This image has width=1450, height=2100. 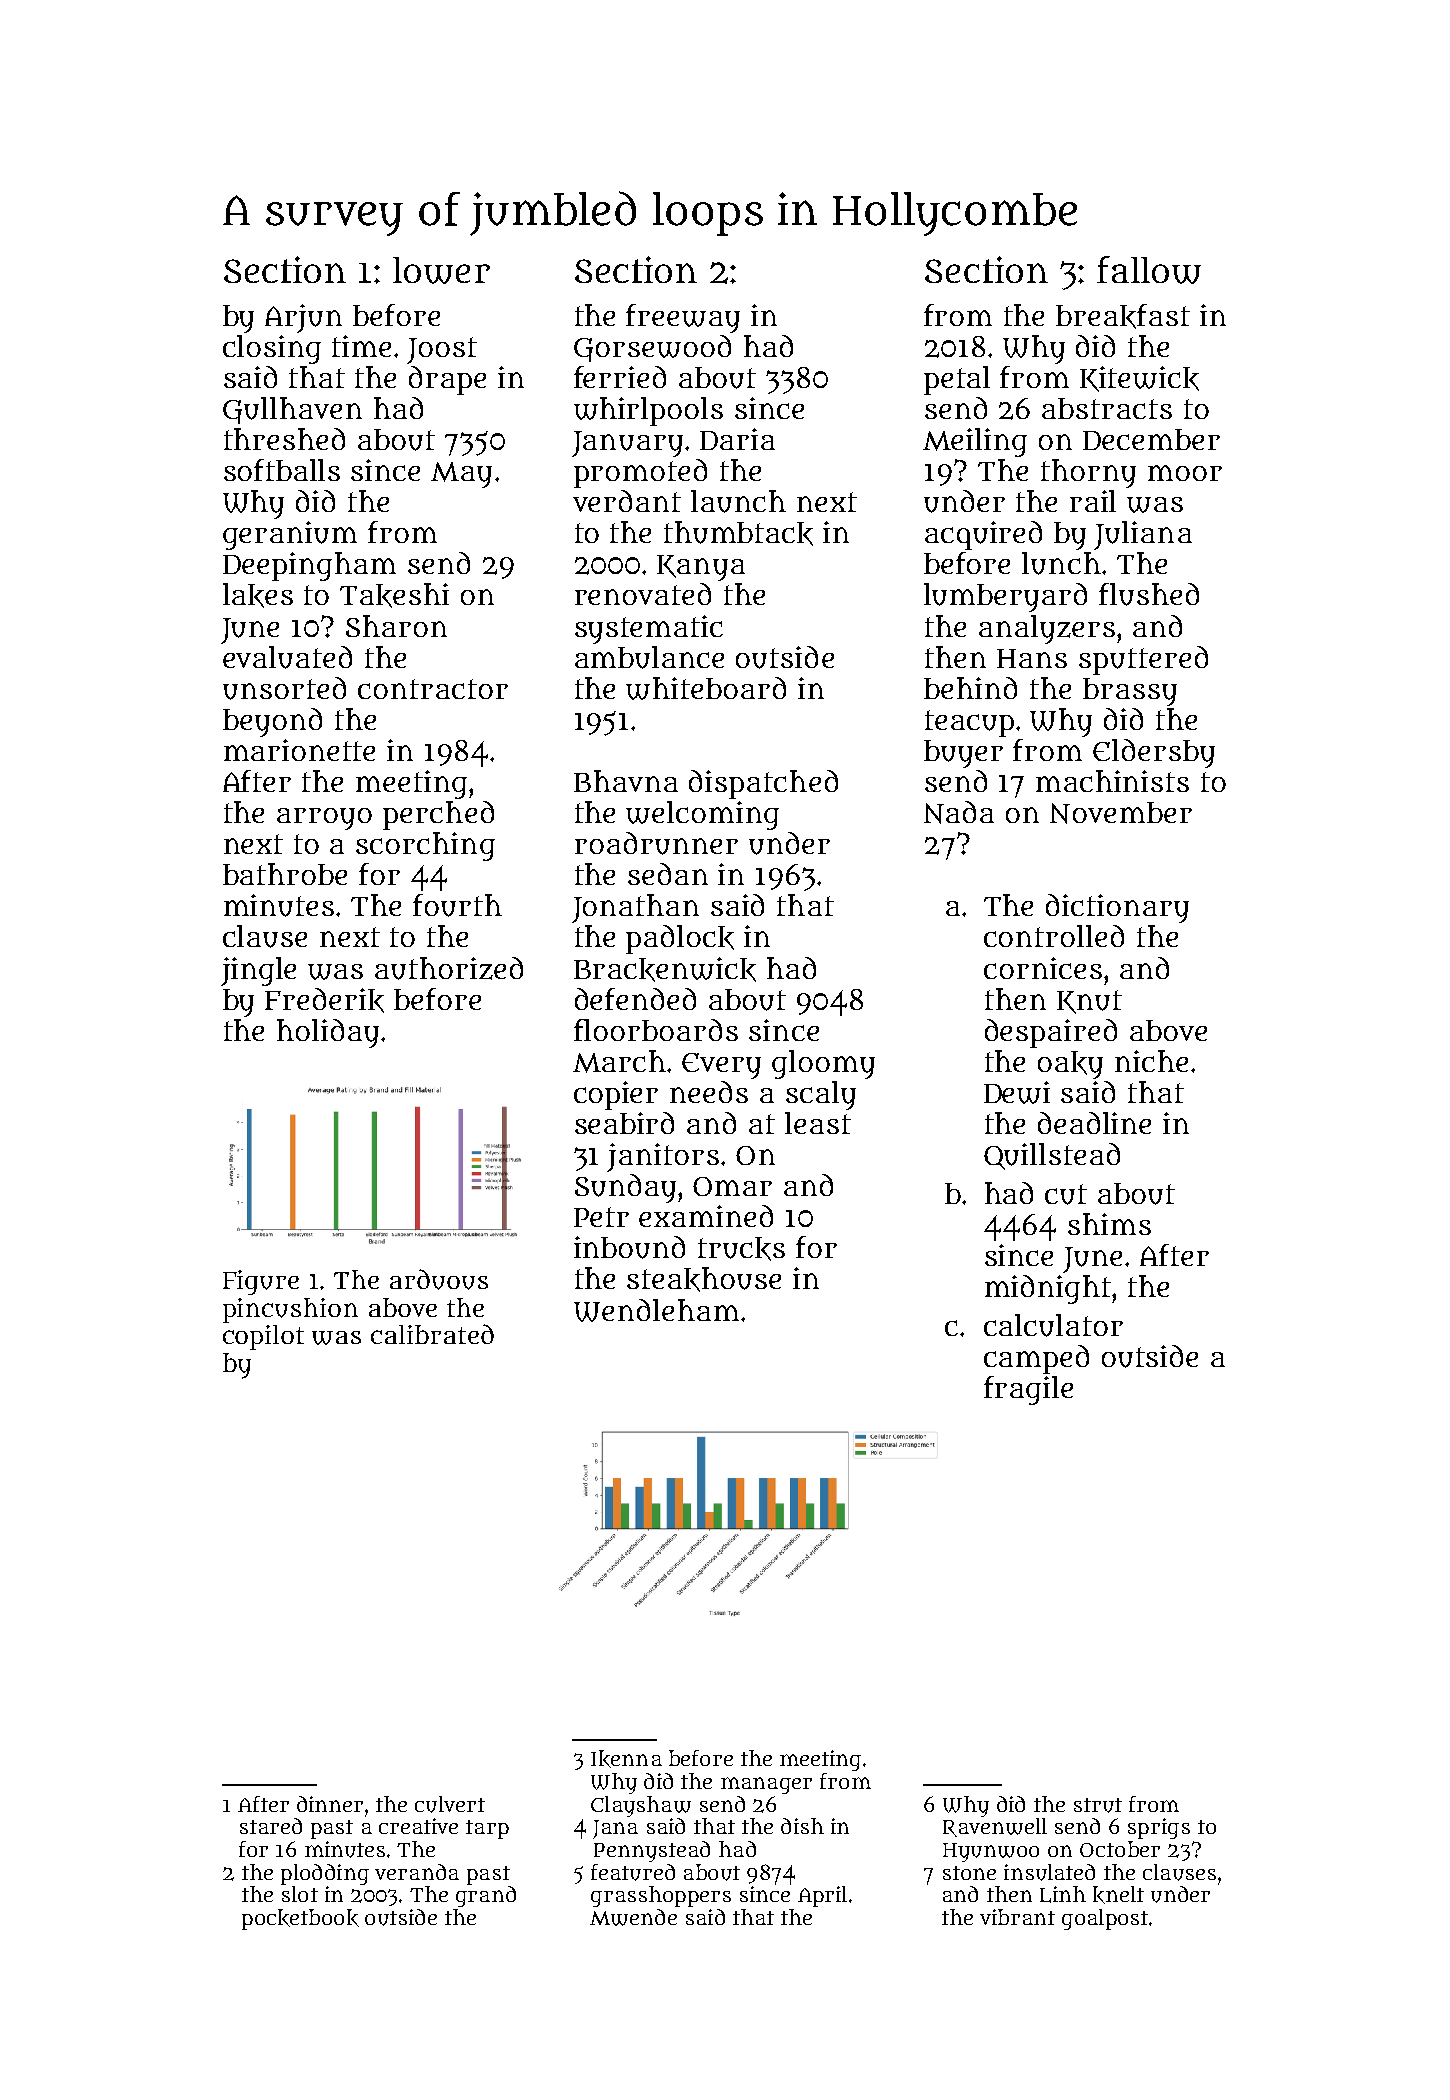 I want to click on needs, so click(x=709, y=1092).
